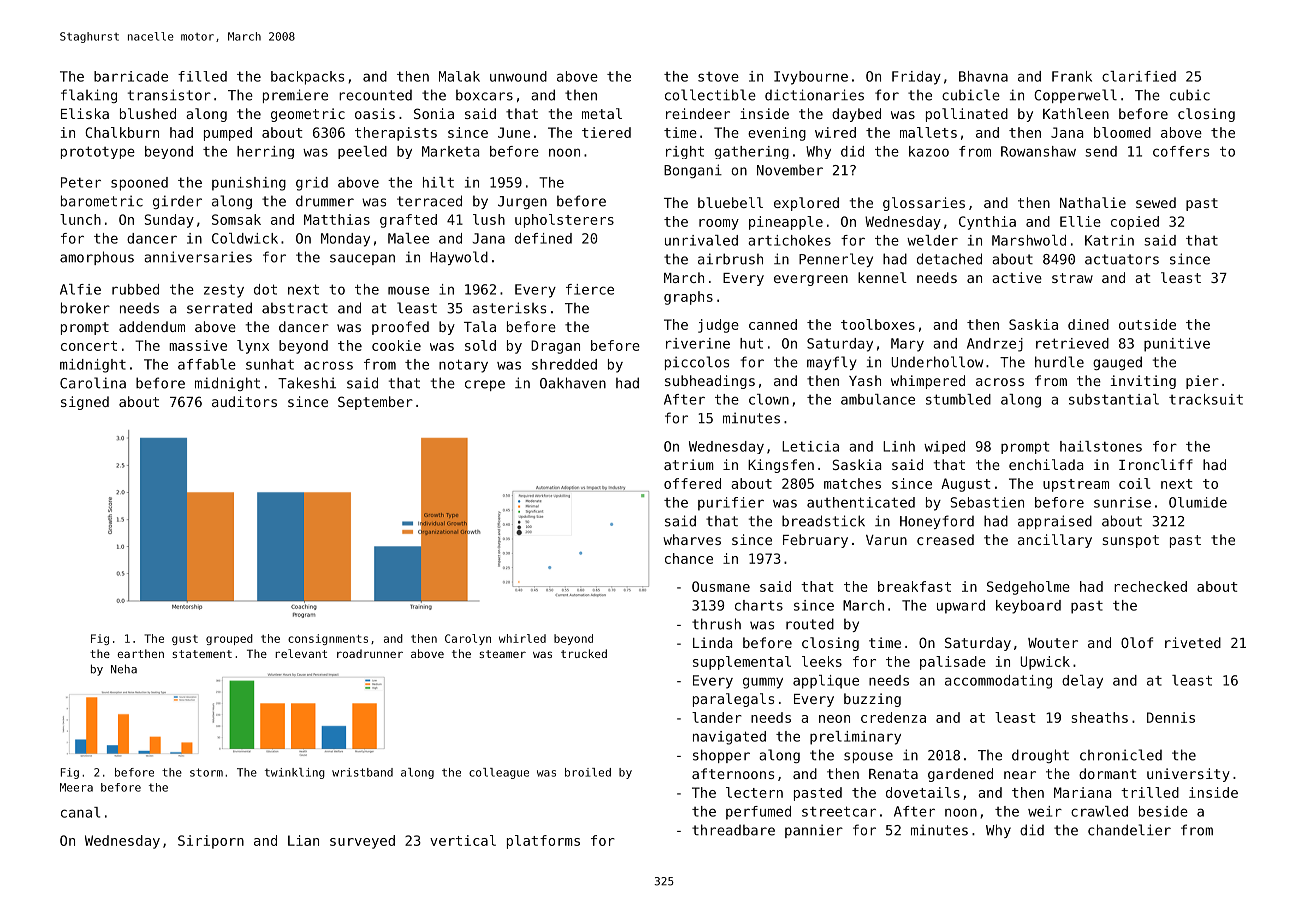 The image size is (1308, 924). Describe the element at coordinates (253, 347) in the page. I see `lynx` at that location.
